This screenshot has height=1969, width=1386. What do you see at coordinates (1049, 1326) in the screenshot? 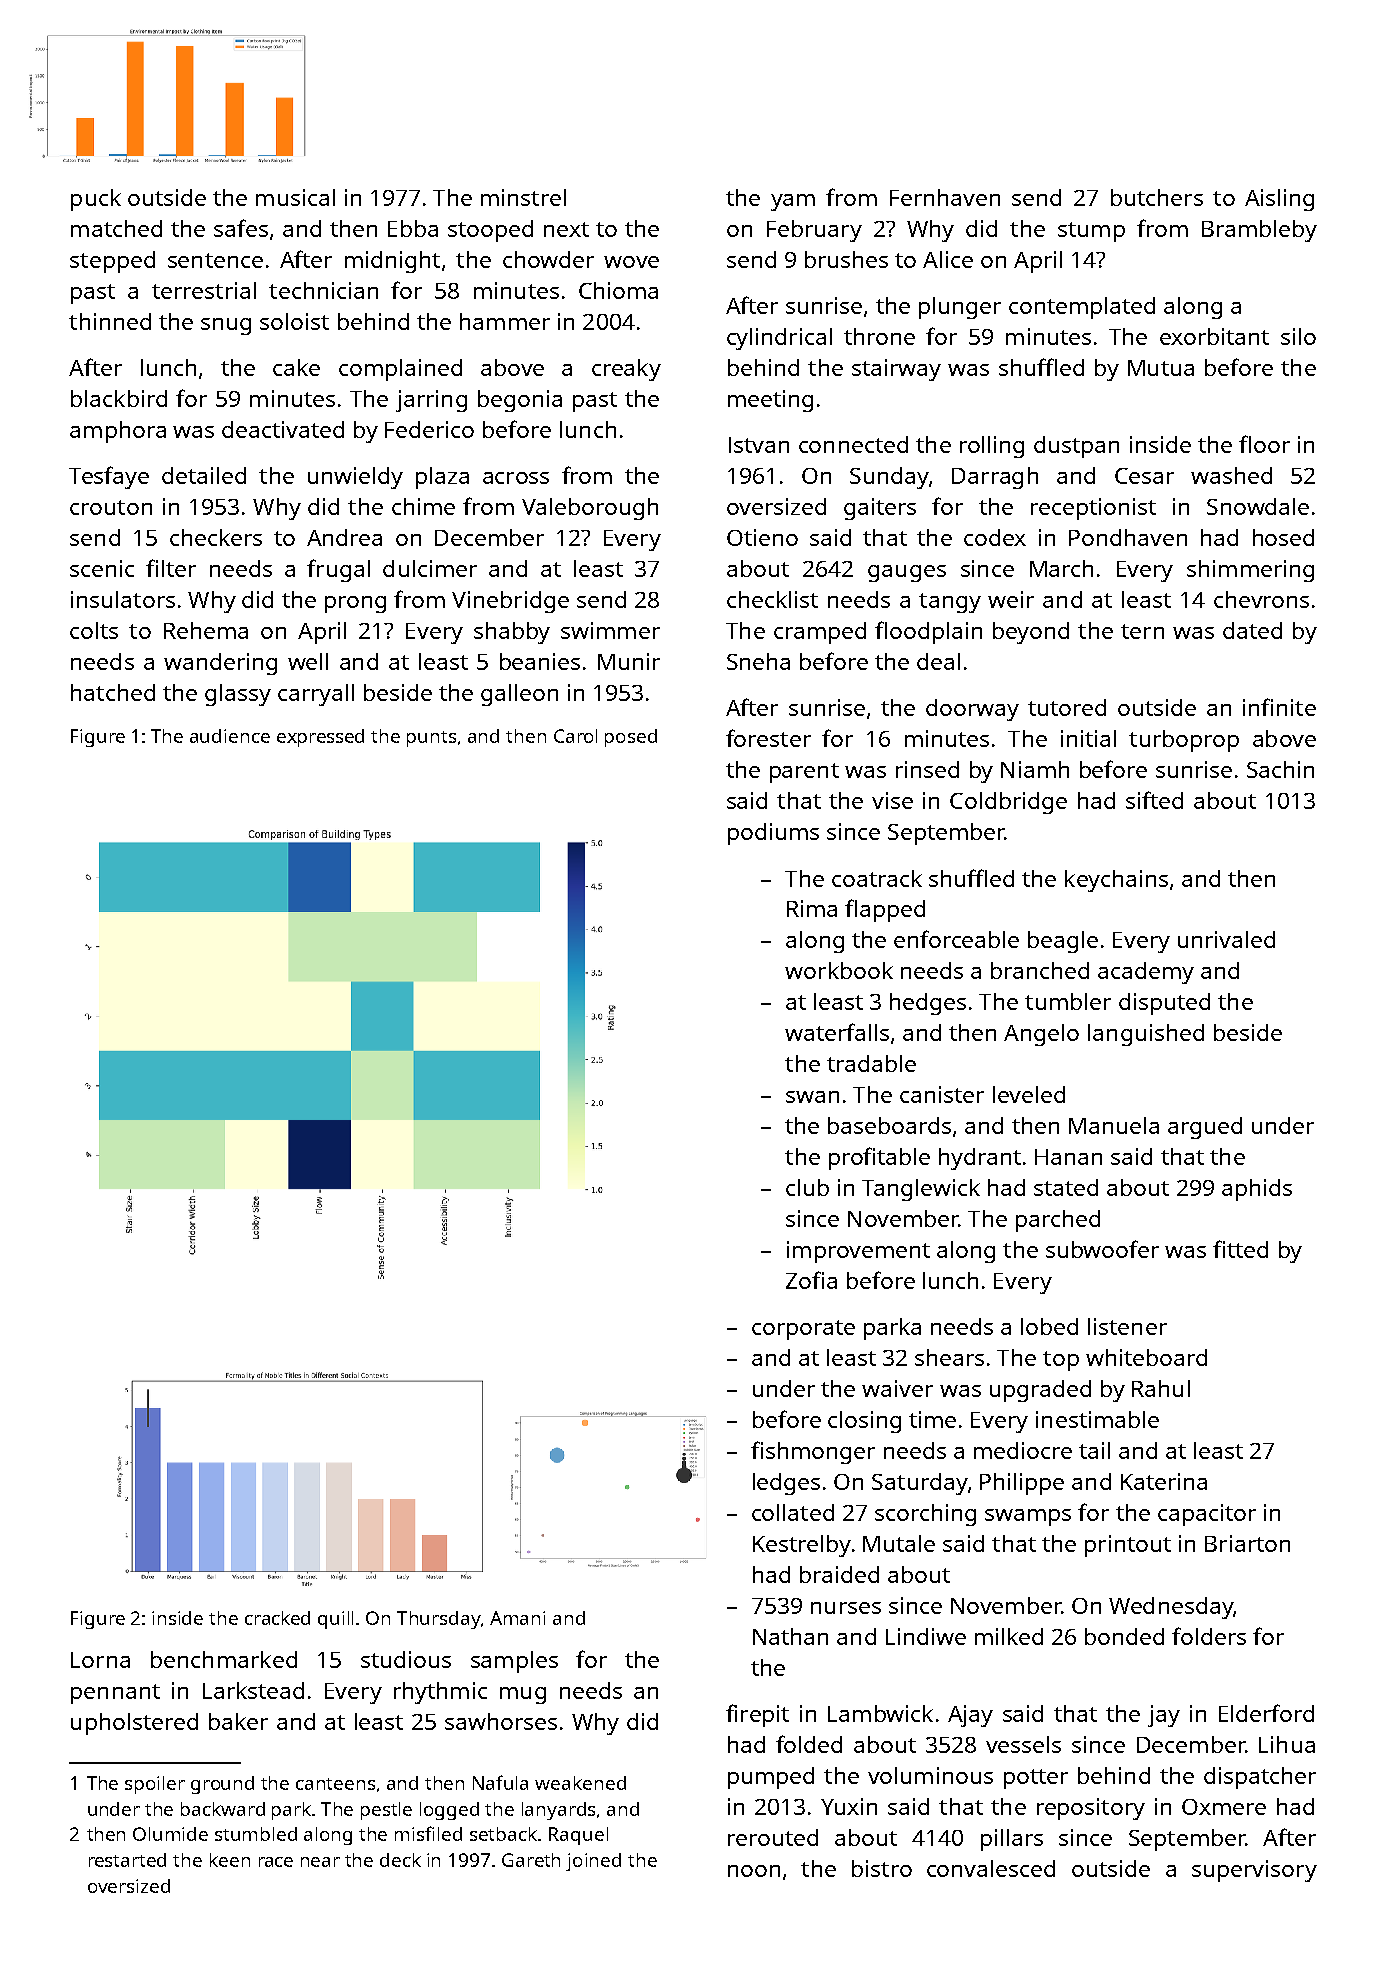
I see `lobed` at bounding box center [1049, 1326].
